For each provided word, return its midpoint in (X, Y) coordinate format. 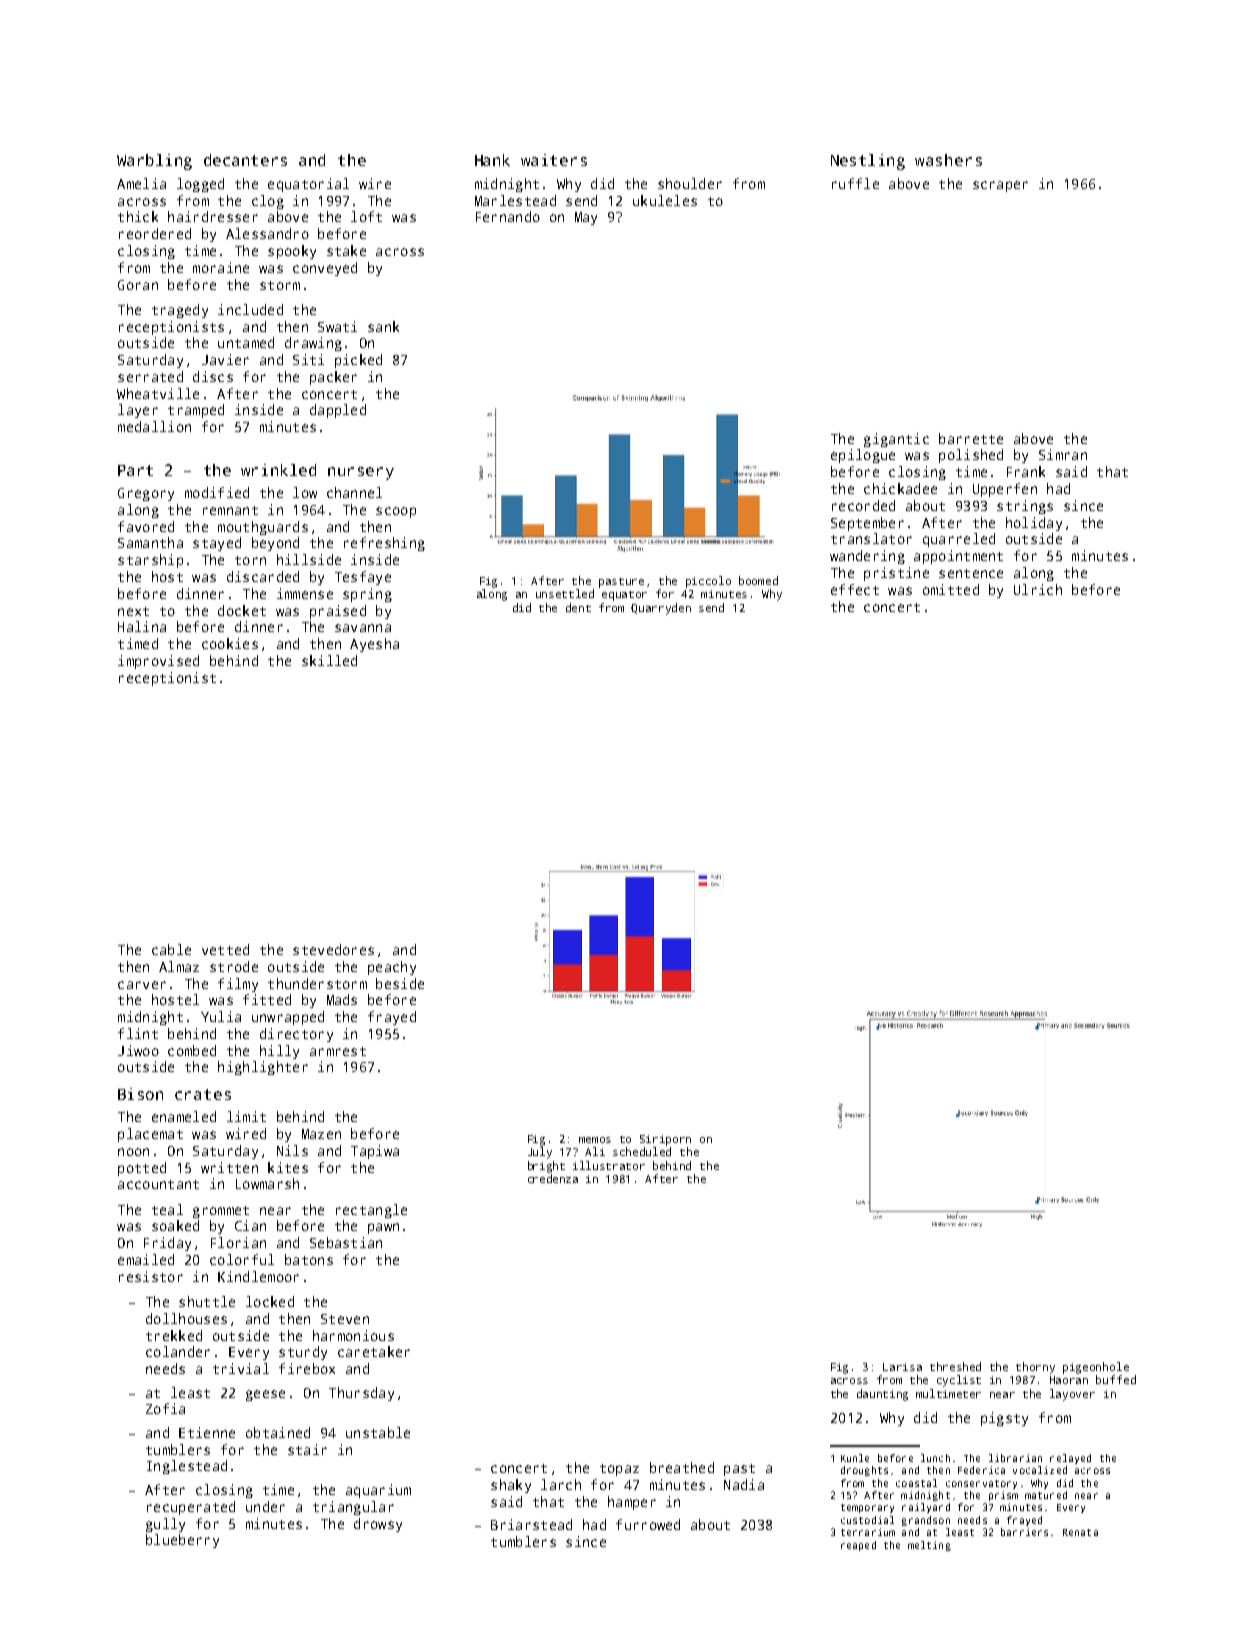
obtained (278, 1432)
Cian (250, 1225)
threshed (955, 1366)
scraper (1000, 186)
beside (400, 983)
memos (595, 1140)
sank (383, 326)
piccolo (708, 582)
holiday (1034, 524)
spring (367, 595)
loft (366, 216)
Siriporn (665, 1140)
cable (171, 949)
